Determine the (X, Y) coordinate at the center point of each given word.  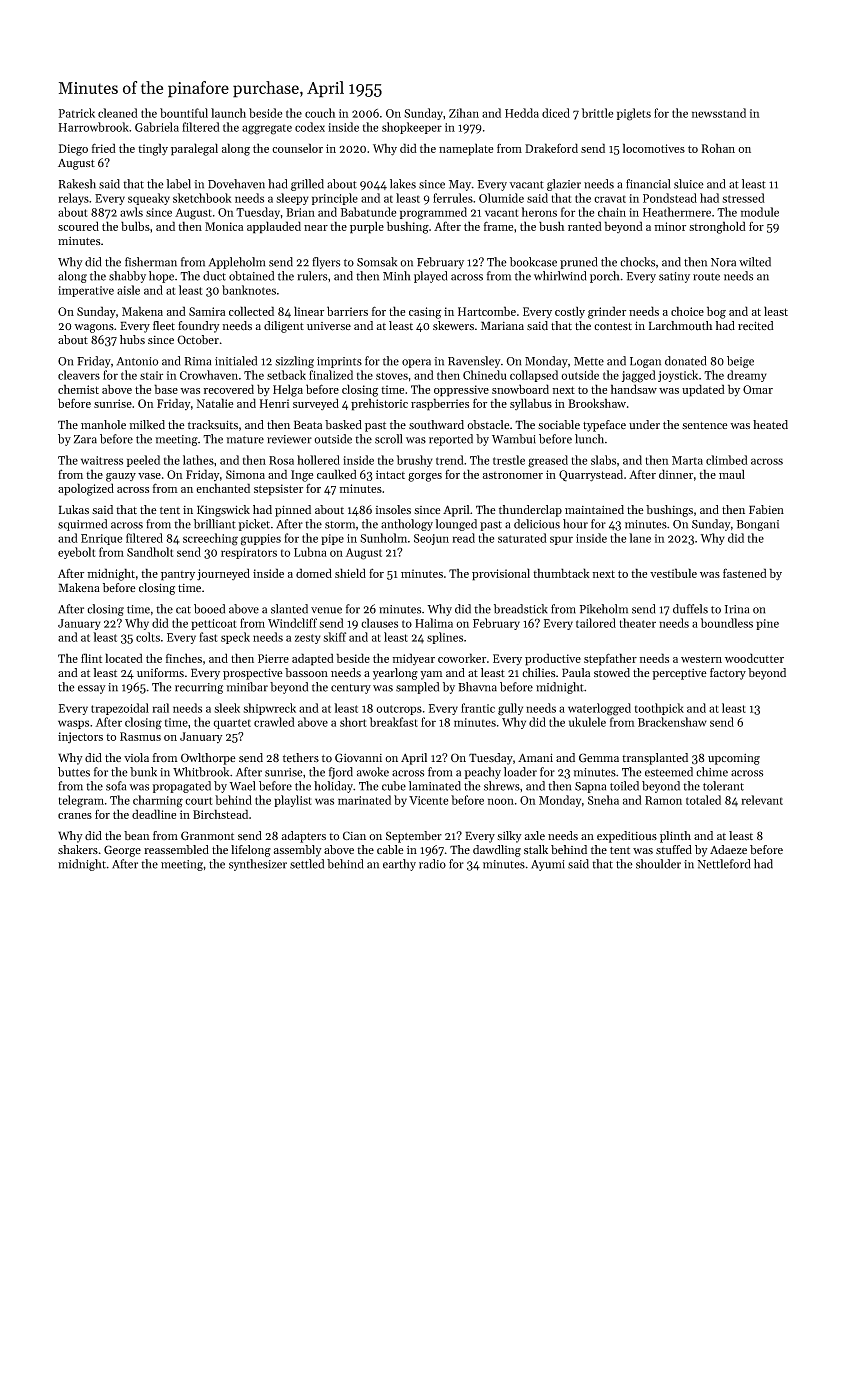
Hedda (522, 113)
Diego (73, 150)
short (353, 722)
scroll (388, 439)
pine (767, 624)
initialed (236, 361)
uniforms (160, 673)
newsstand (719, 113)
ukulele (587, 722)
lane (640, 538)
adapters (303, 837)
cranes (75, 816)
